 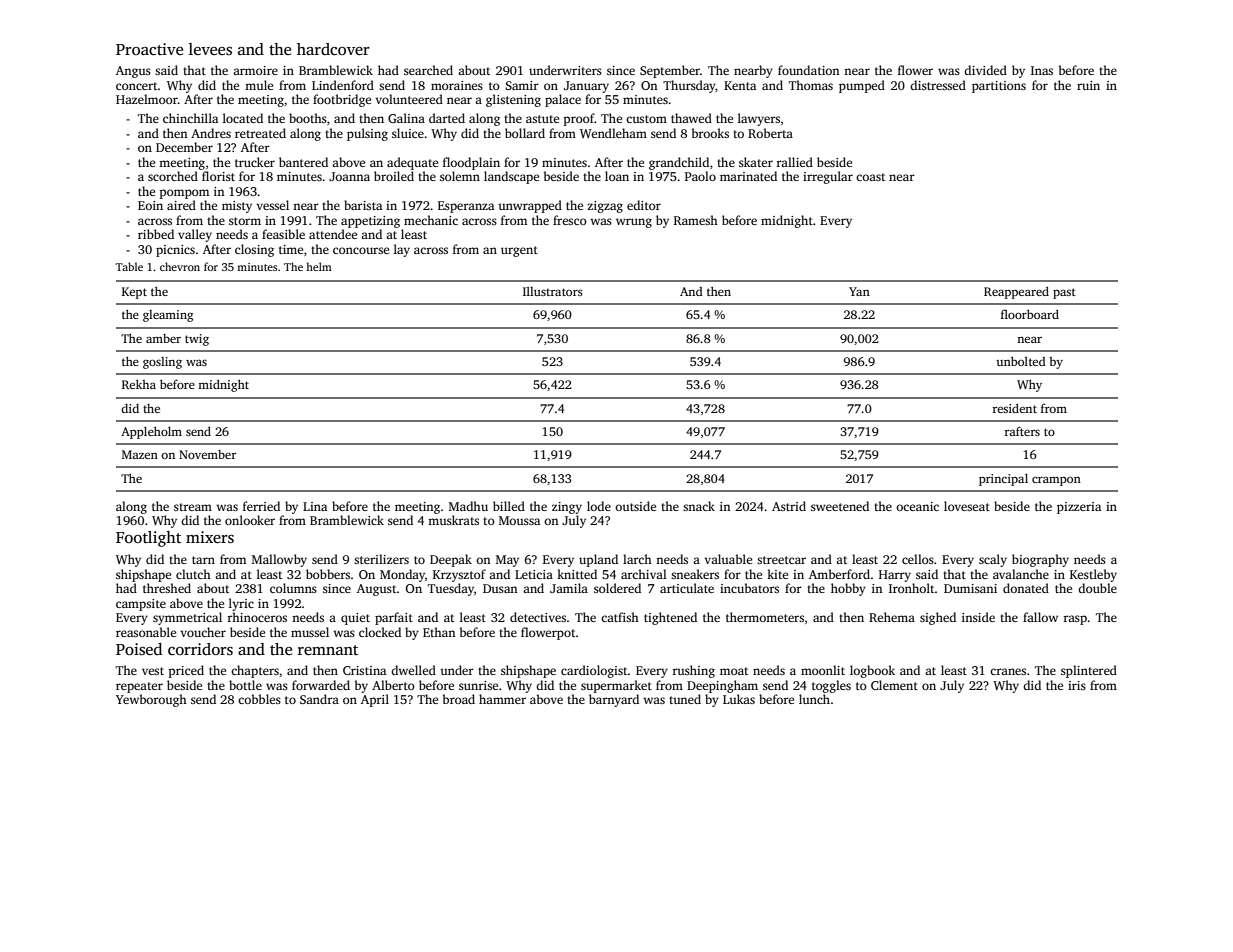 I want to click on past, so click(x=1064, y=293).
